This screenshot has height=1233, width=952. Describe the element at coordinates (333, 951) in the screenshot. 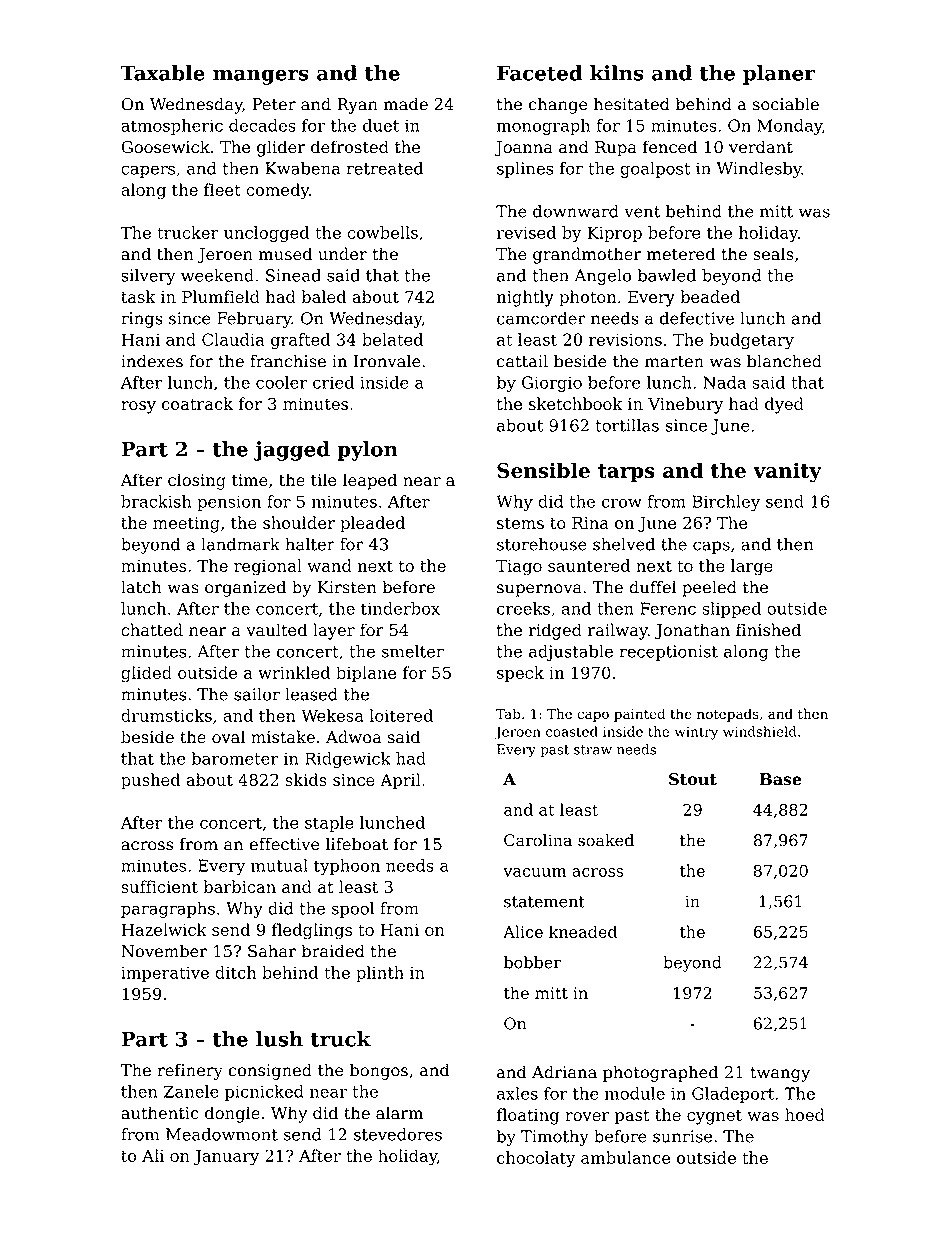

I see `braided` at that location.
